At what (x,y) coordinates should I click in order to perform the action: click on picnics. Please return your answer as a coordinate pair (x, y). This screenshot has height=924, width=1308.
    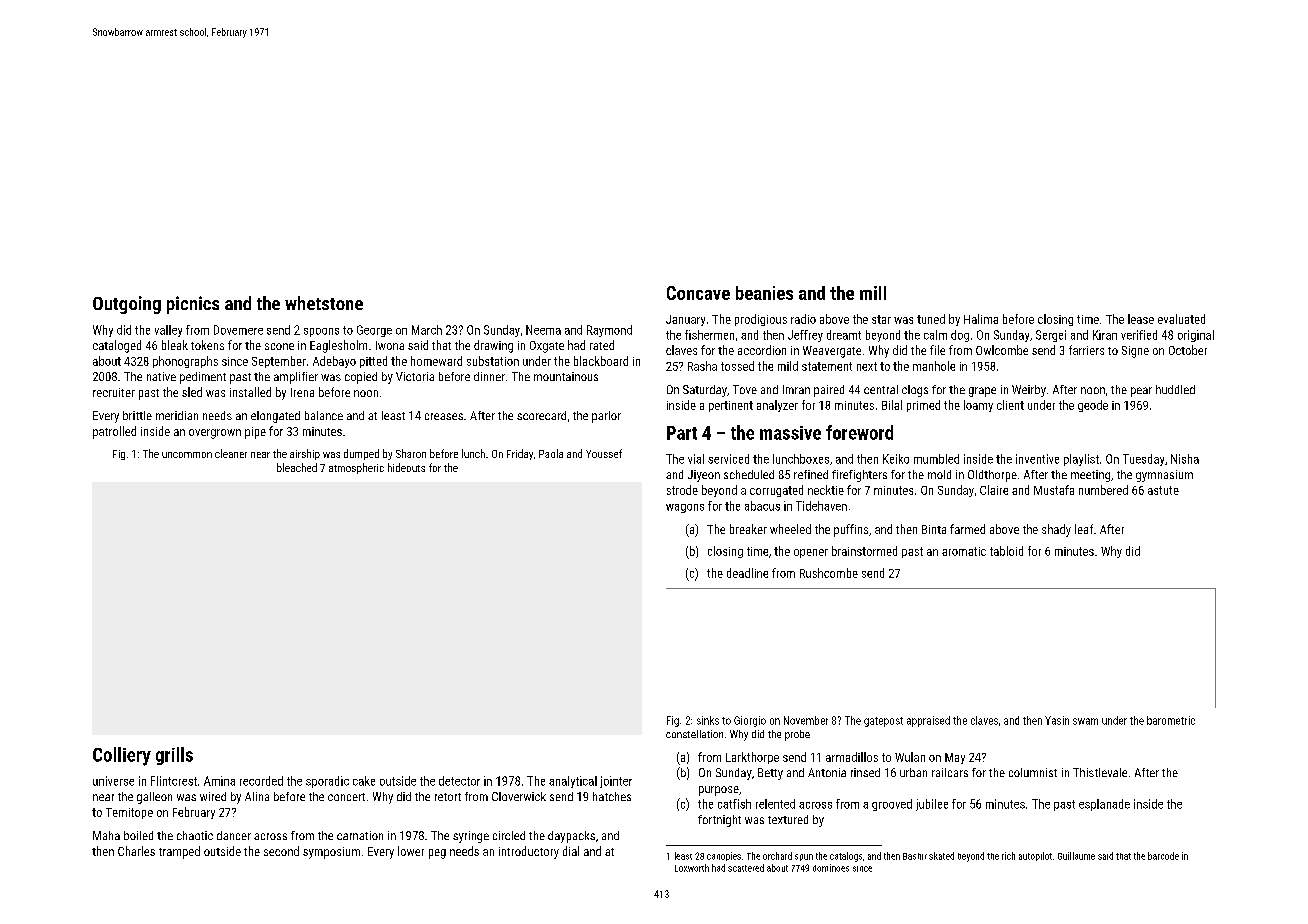
    Looking at the image, I should click on (193, 305).
